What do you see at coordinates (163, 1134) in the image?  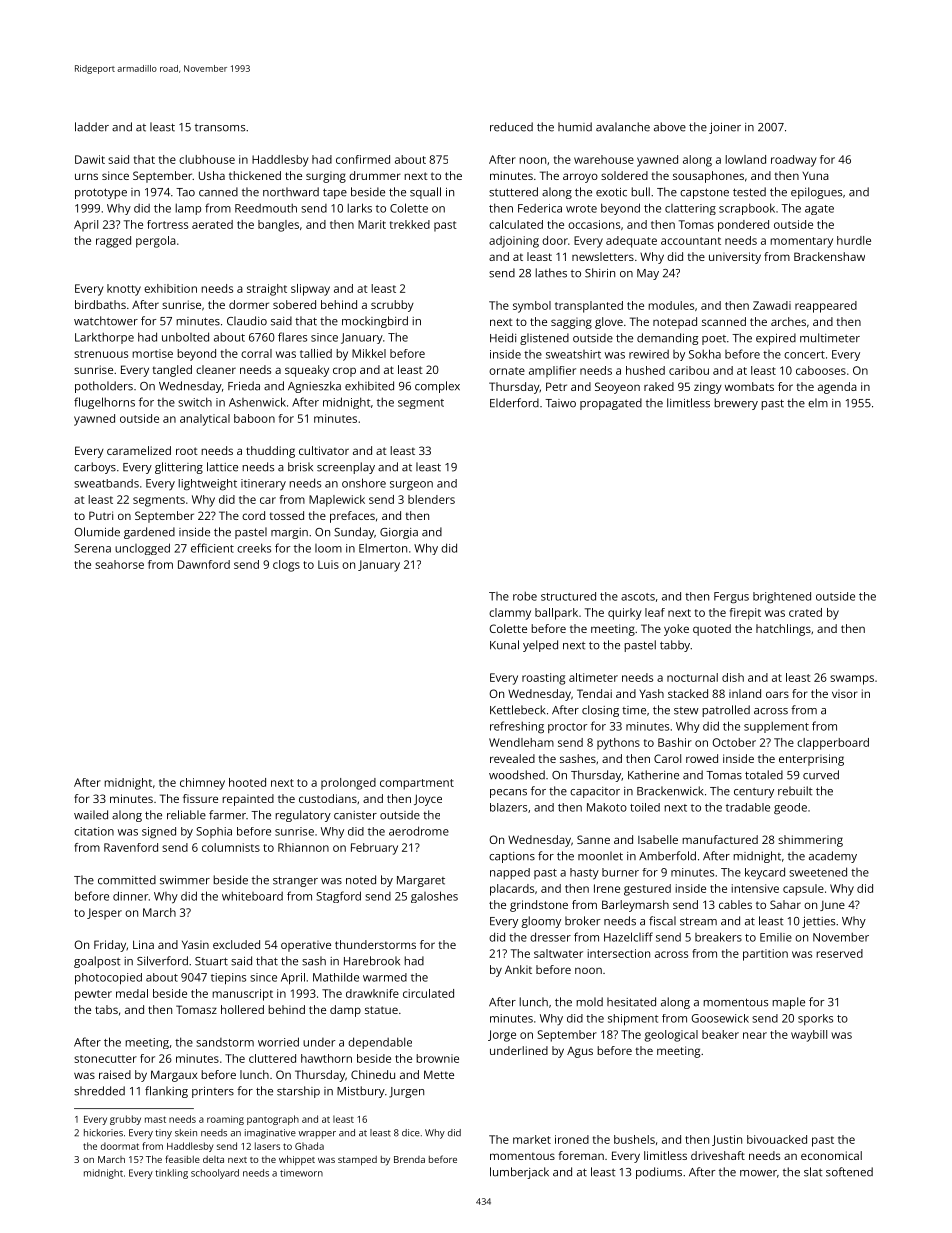 I see `tiny` at bounding box center [163, 1134].
